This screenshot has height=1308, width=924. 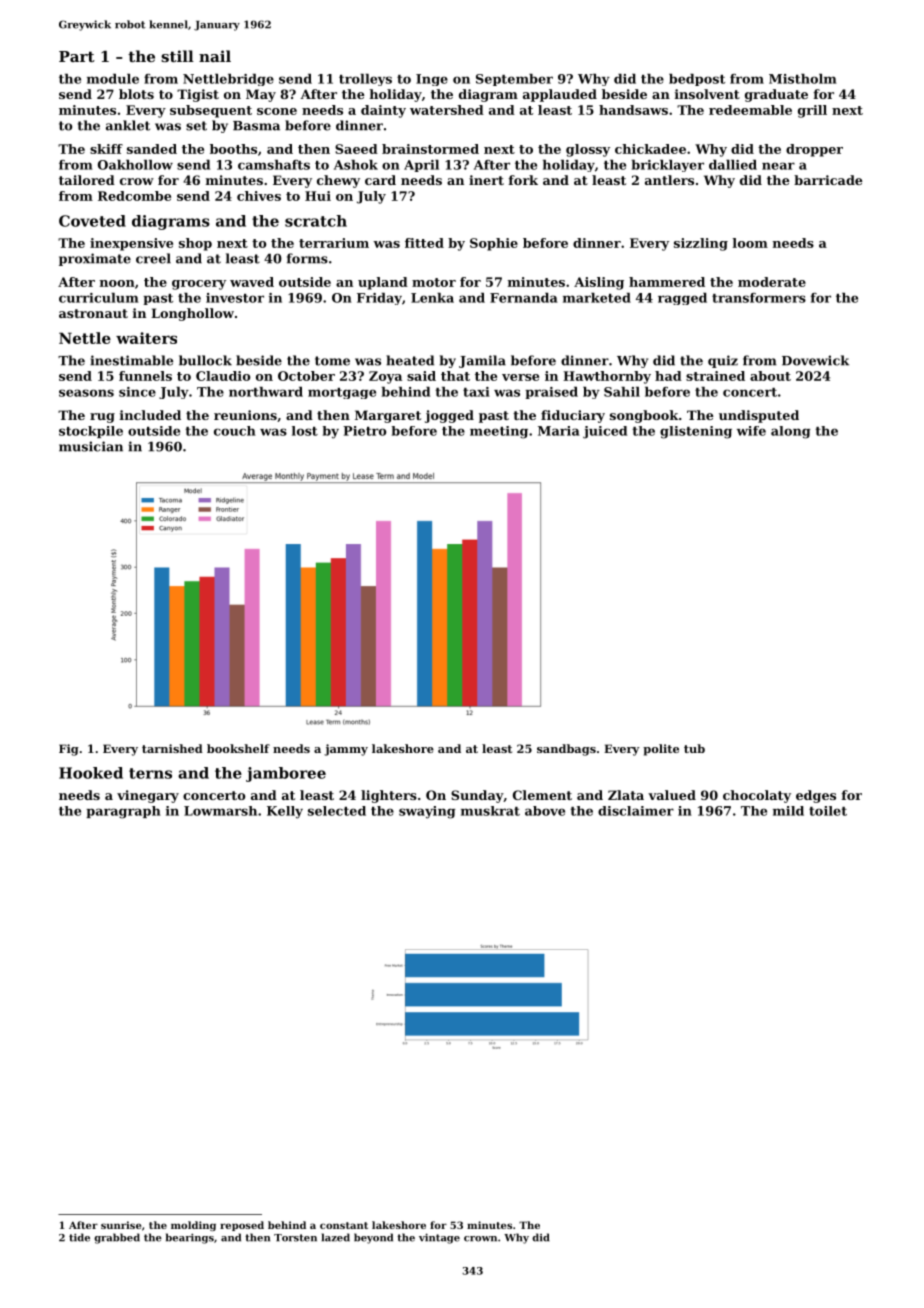 What do you see at coordinates (694, 748) in the screenshot?
I see `tub` at bounding box center [694, 748].
